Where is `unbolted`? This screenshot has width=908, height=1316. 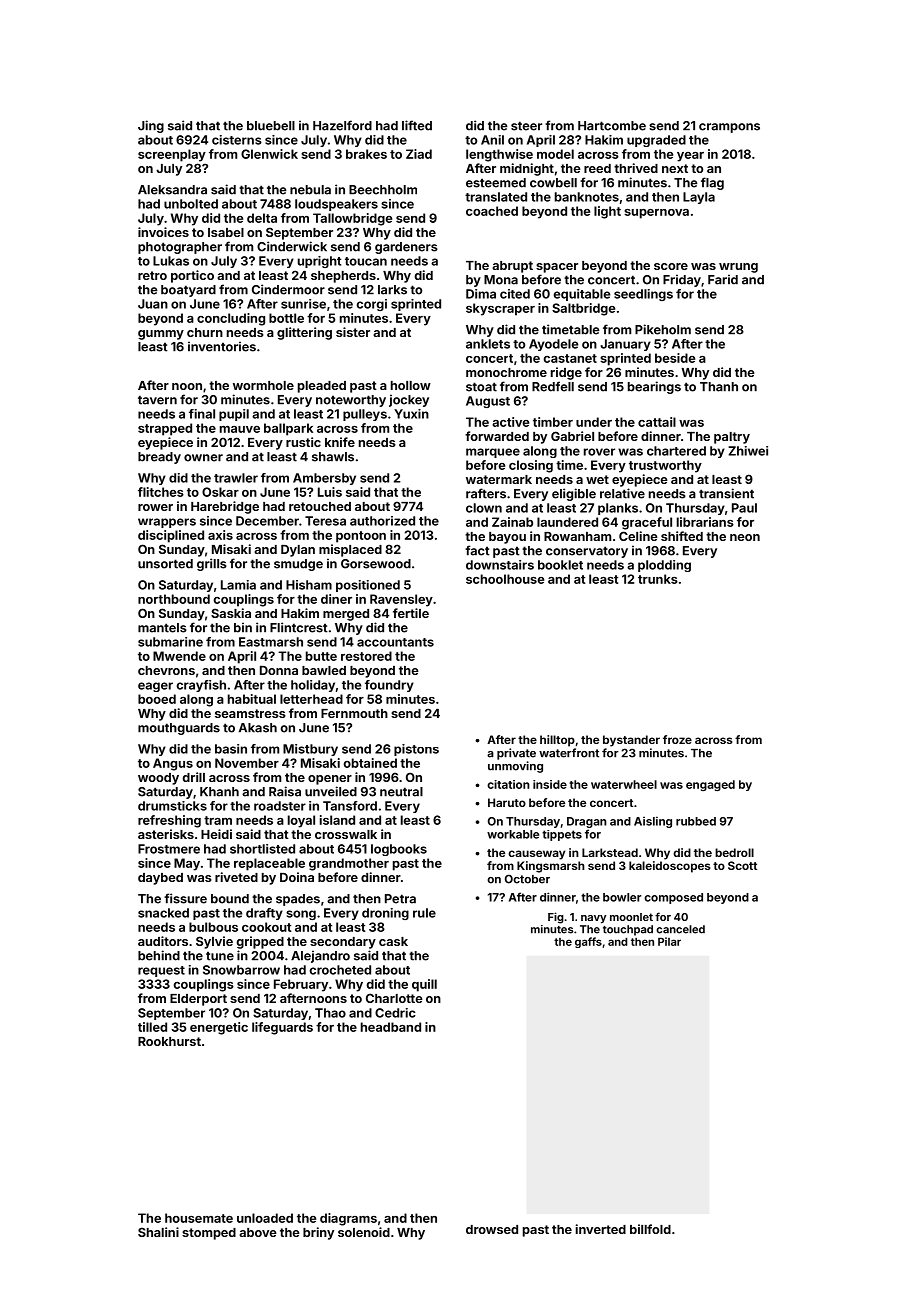 unbolted is located at coordinates (191, 204).
